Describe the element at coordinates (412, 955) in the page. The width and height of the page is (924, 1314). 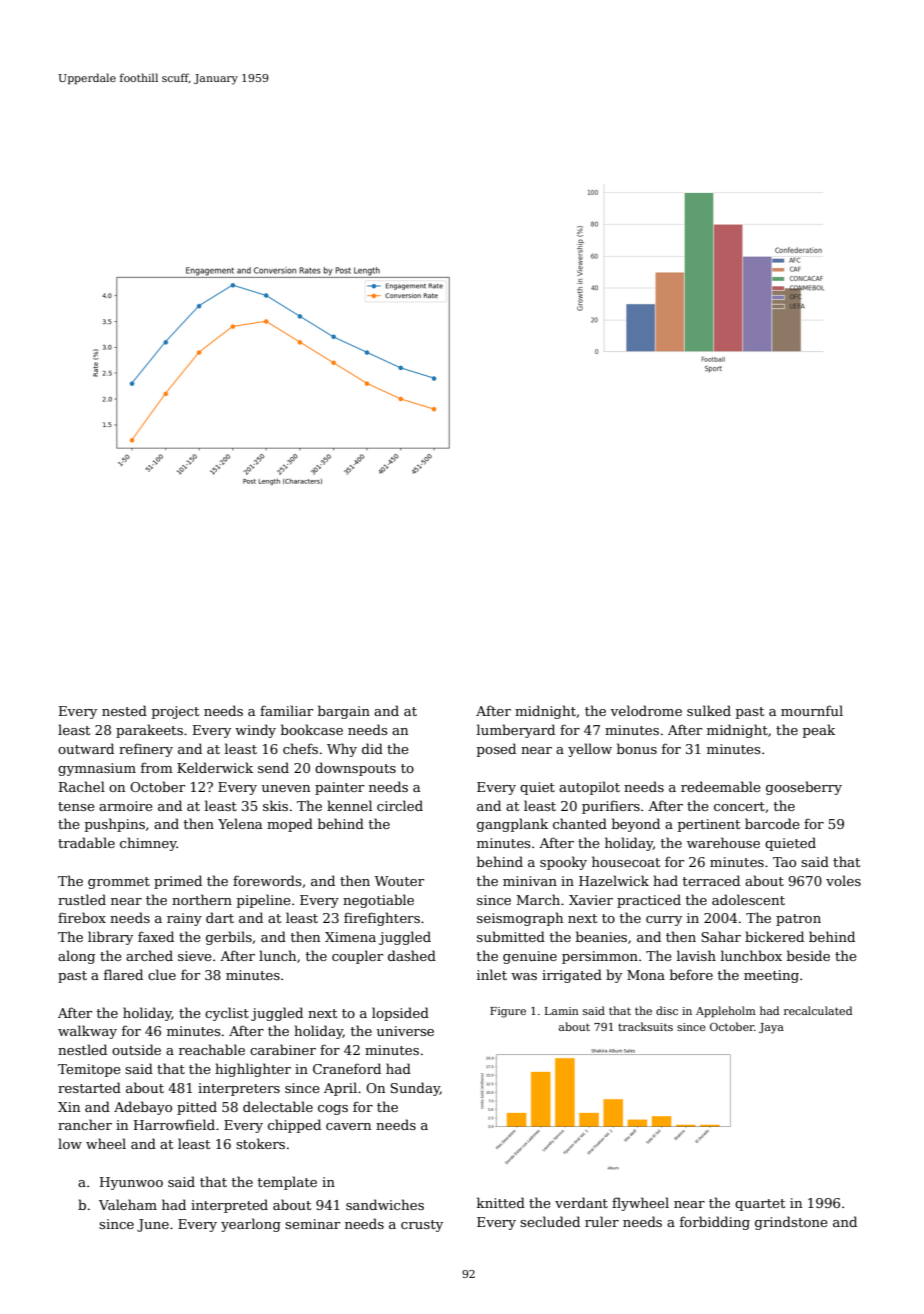
I see `dashed` at that location.
